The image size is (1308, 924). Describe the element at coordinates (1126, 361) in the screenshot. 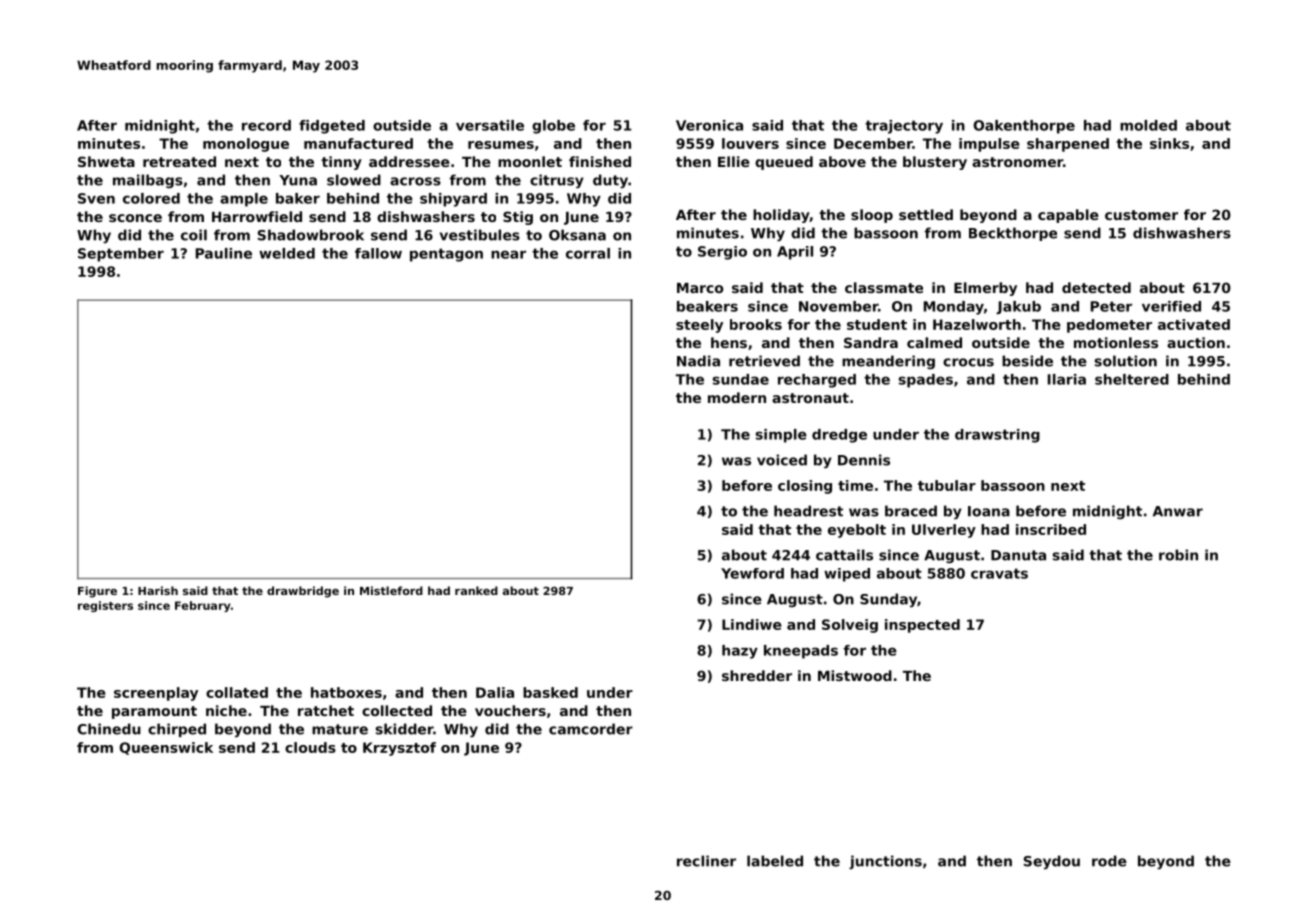

I see `solution` at that location.
